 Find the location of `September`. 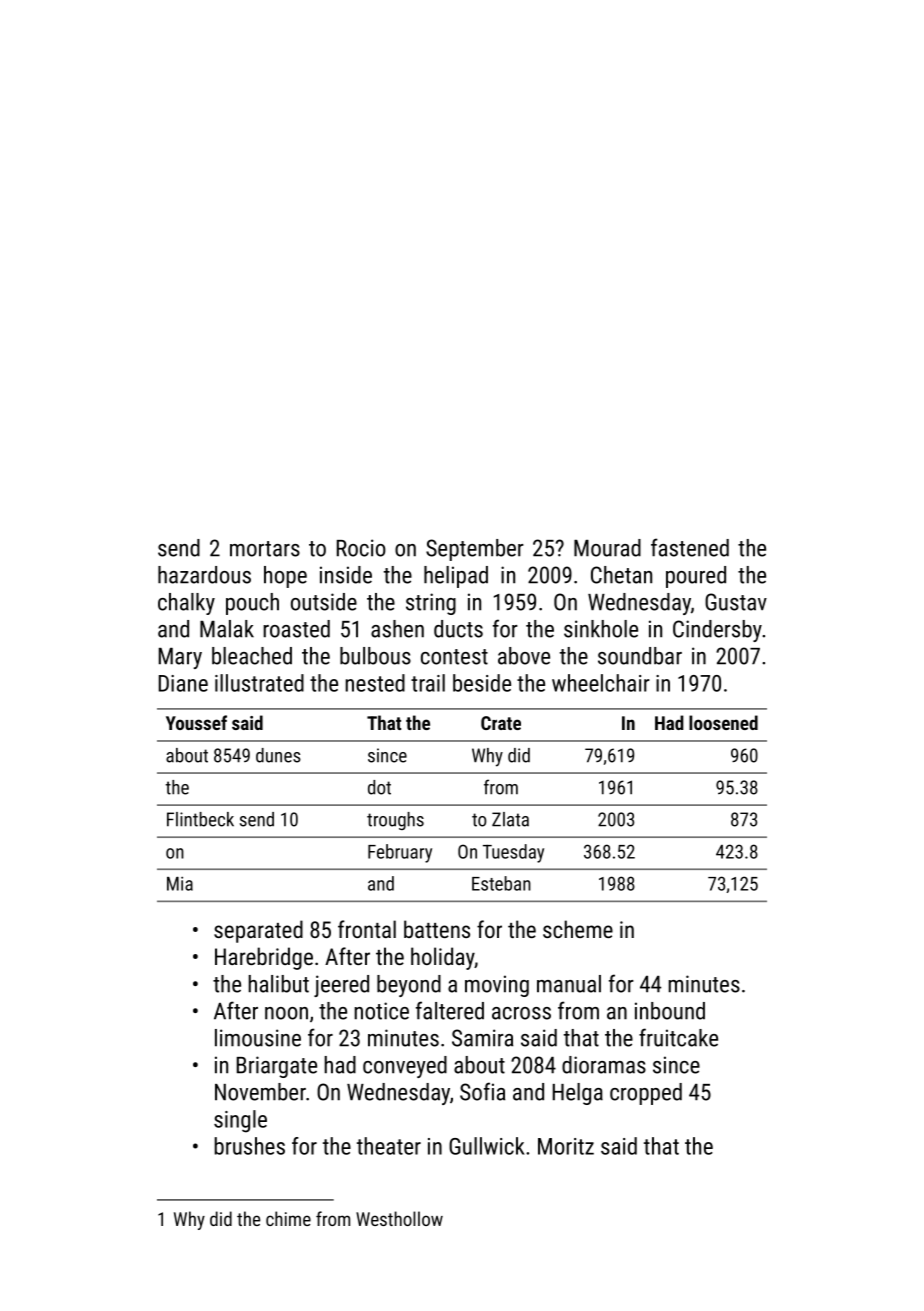

September is located at coordinates (475, 550).
